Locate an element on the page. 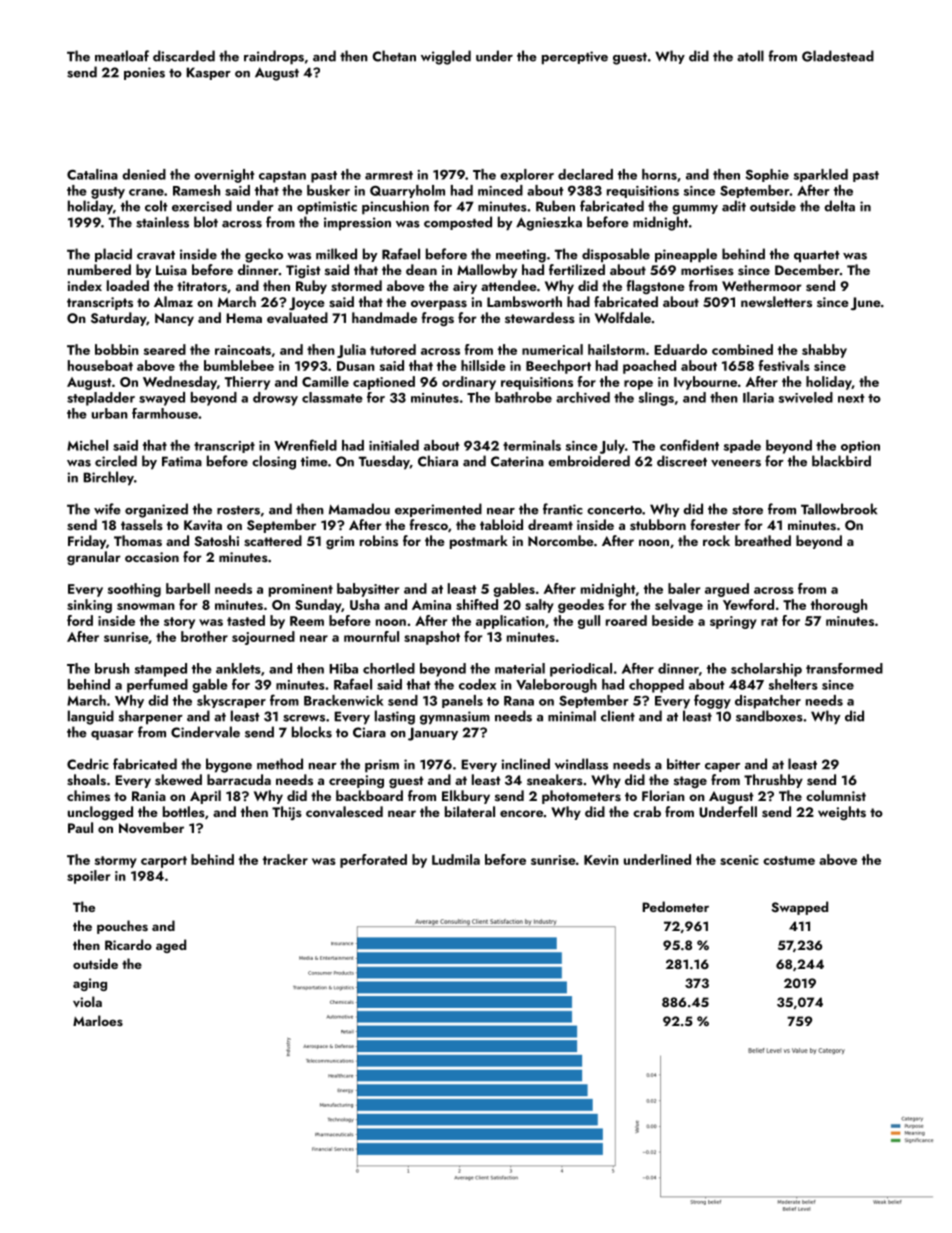  armrest is located at coordinates (389, 175).
